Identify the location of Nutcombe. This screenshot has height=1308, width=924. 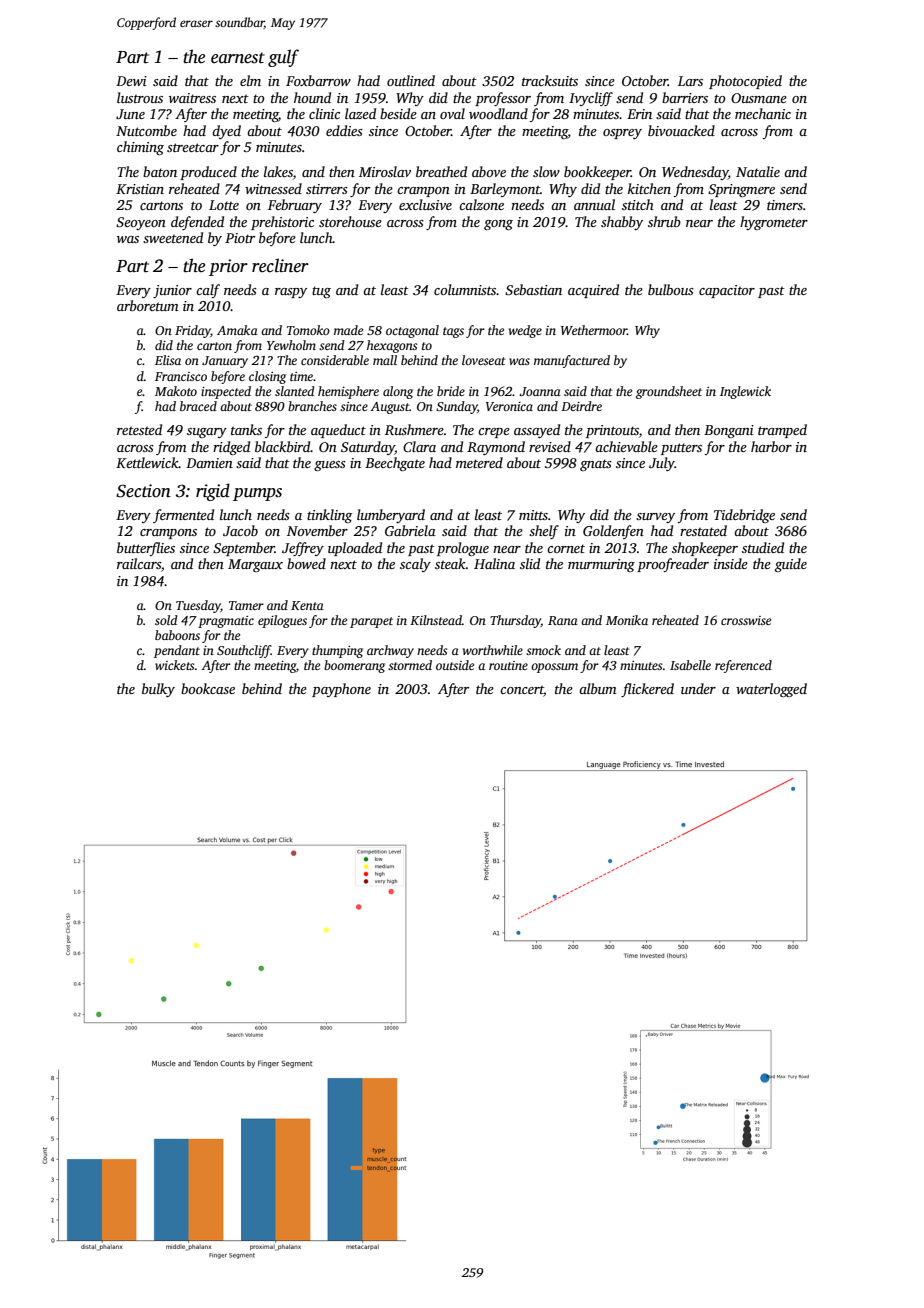
(146, 130).
